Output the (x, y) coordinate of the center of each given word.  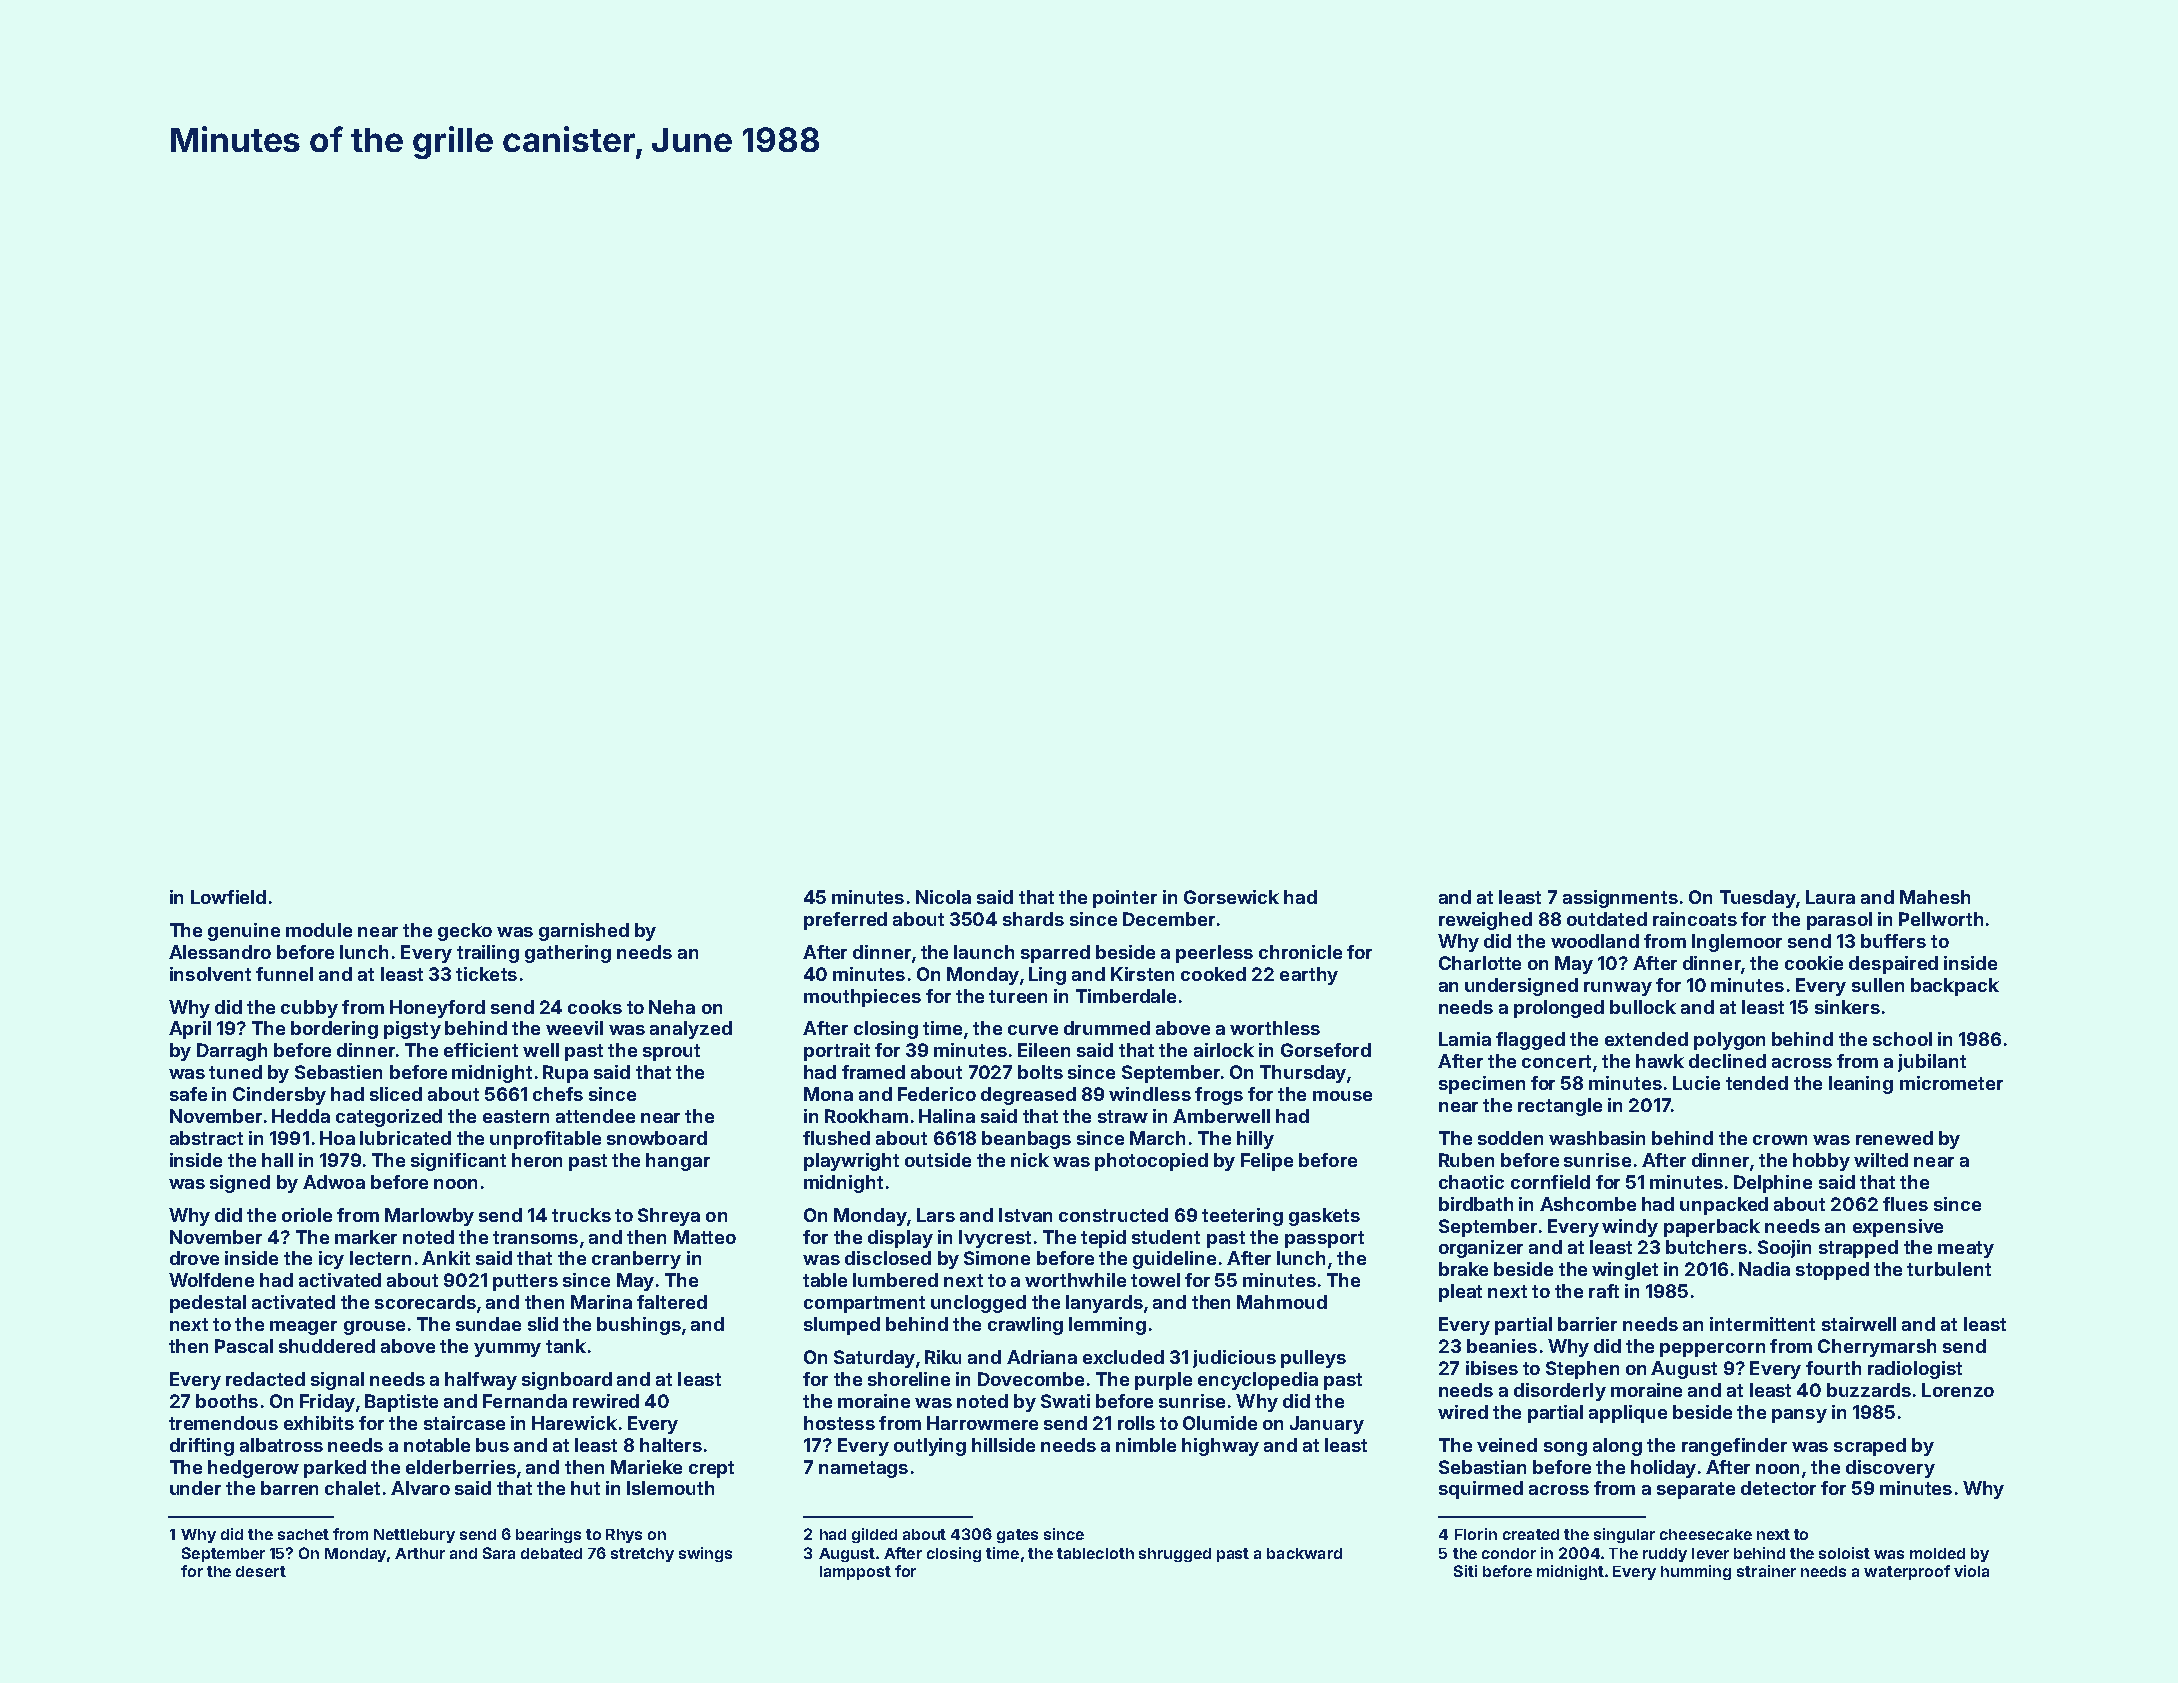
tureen (1018, 996)
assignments (1620, 899)
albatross (281, 1445)
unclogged (978, 1304)
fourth (1833, 1368)
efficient (481, 1050)
